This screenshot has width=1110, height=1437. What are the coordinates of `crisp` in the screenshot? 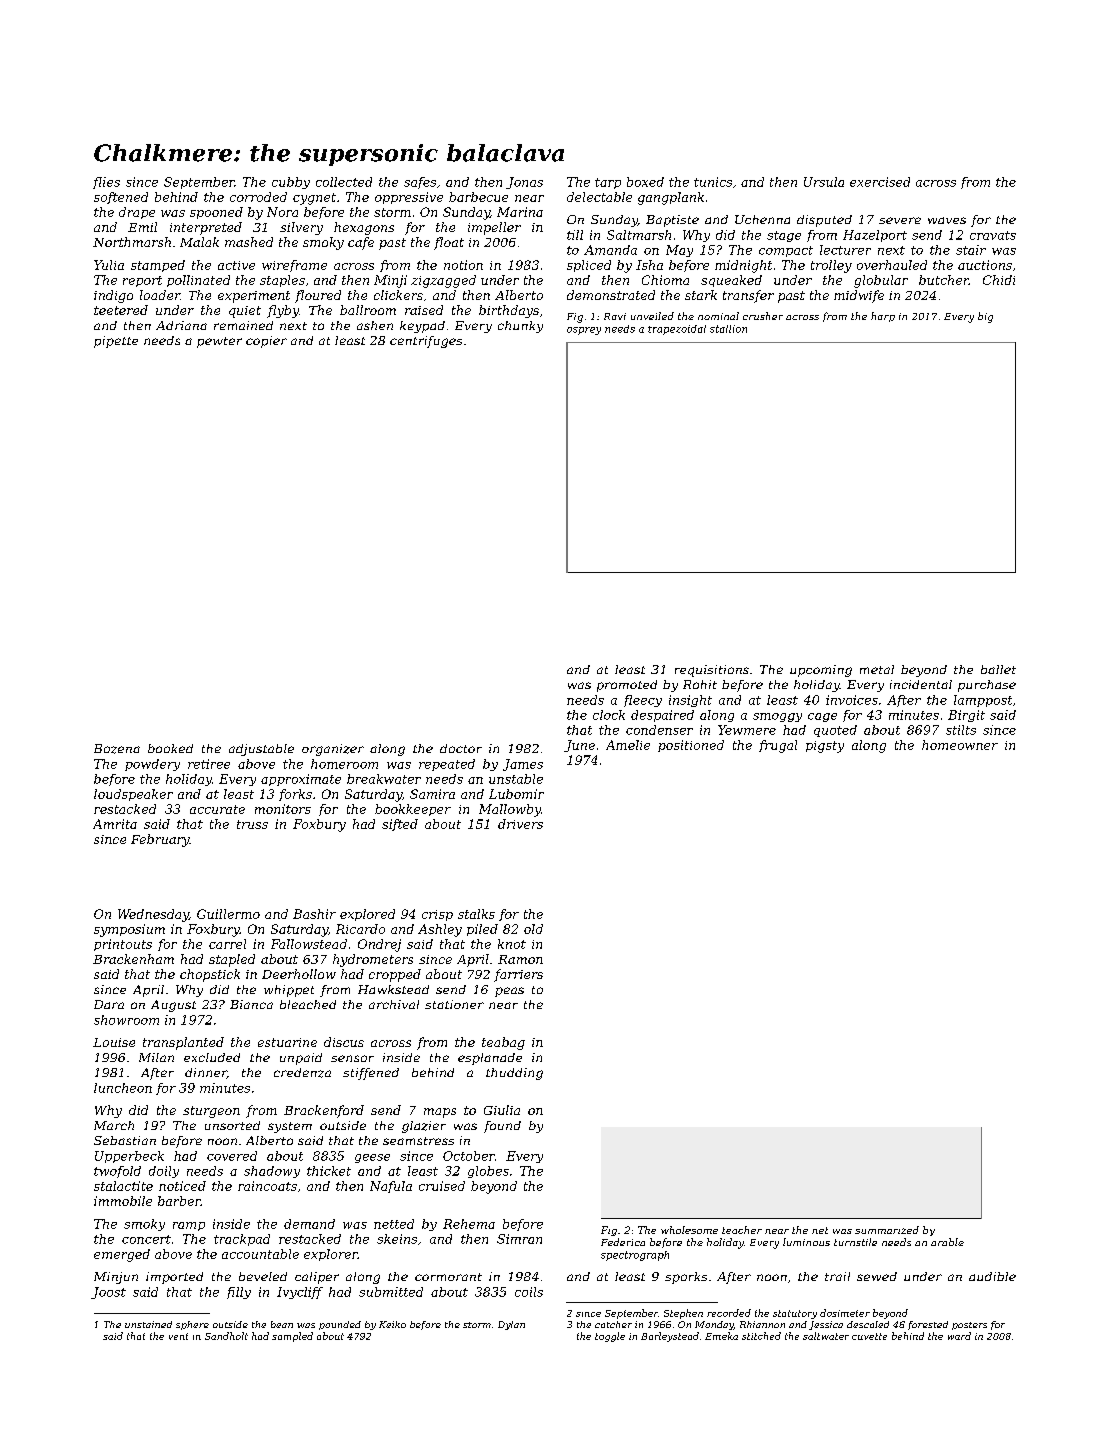 It's located at (437, 915).
